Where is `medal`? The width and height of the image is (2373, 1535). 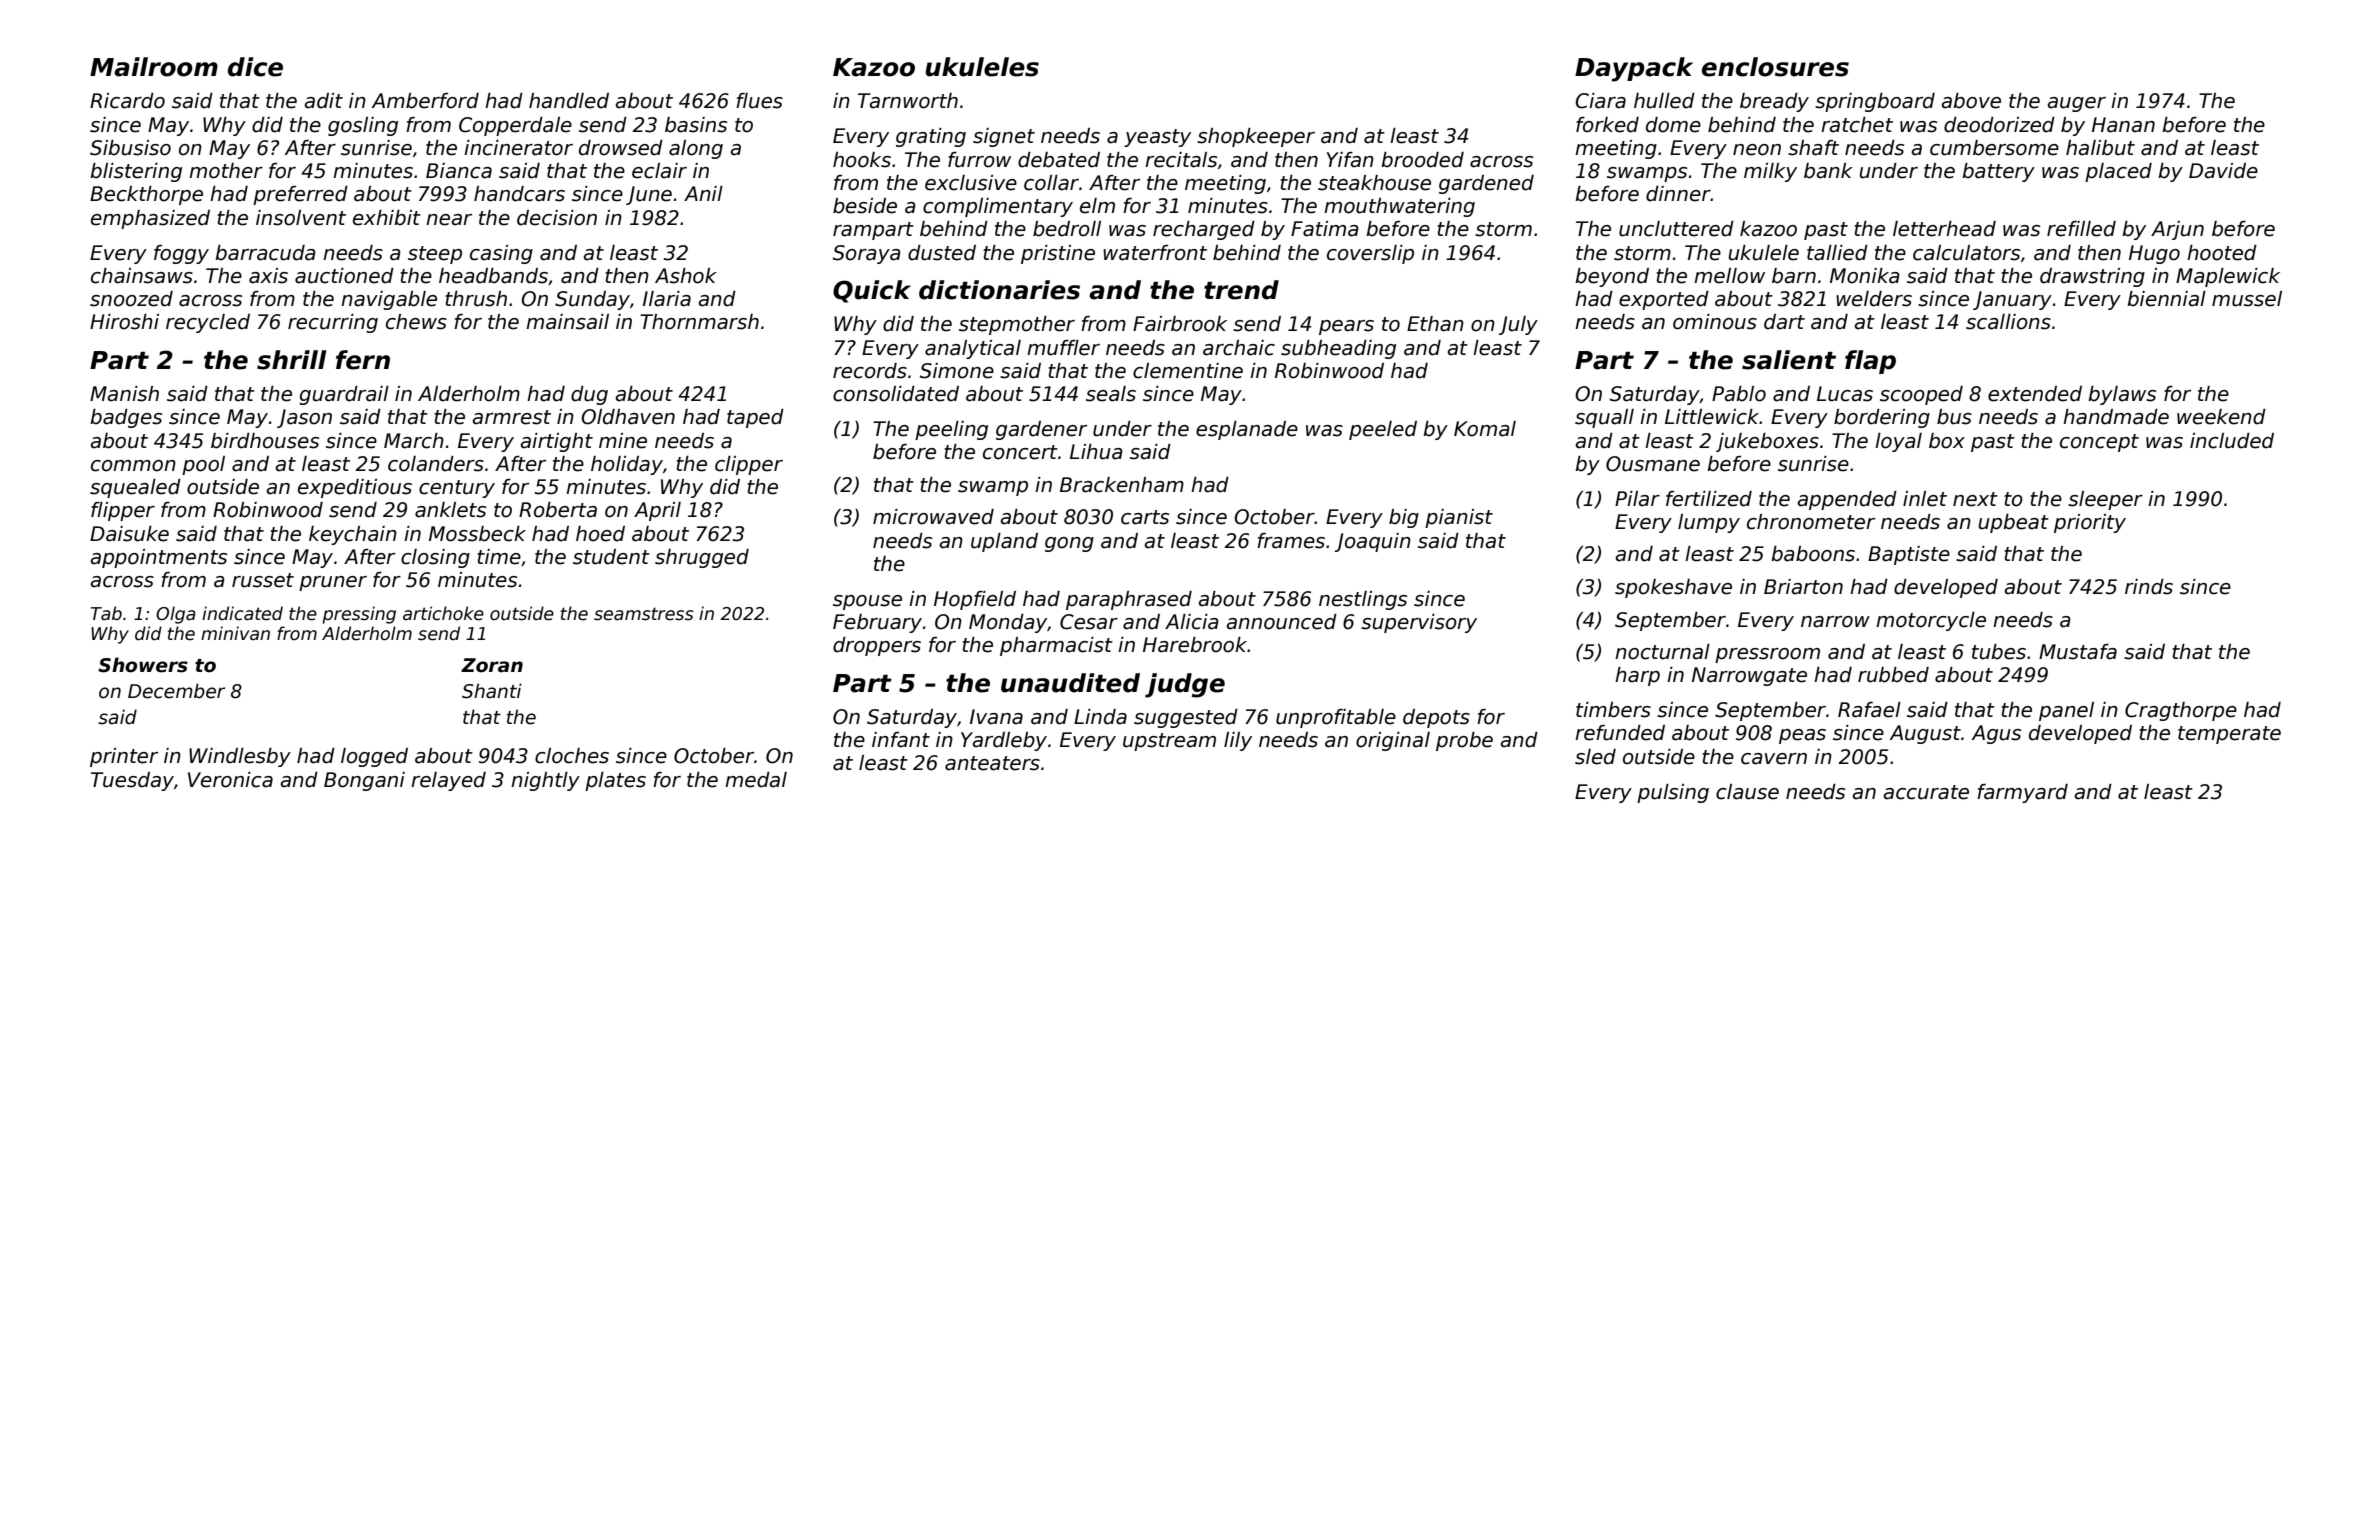
medal is located at coordinates (756, 780).
